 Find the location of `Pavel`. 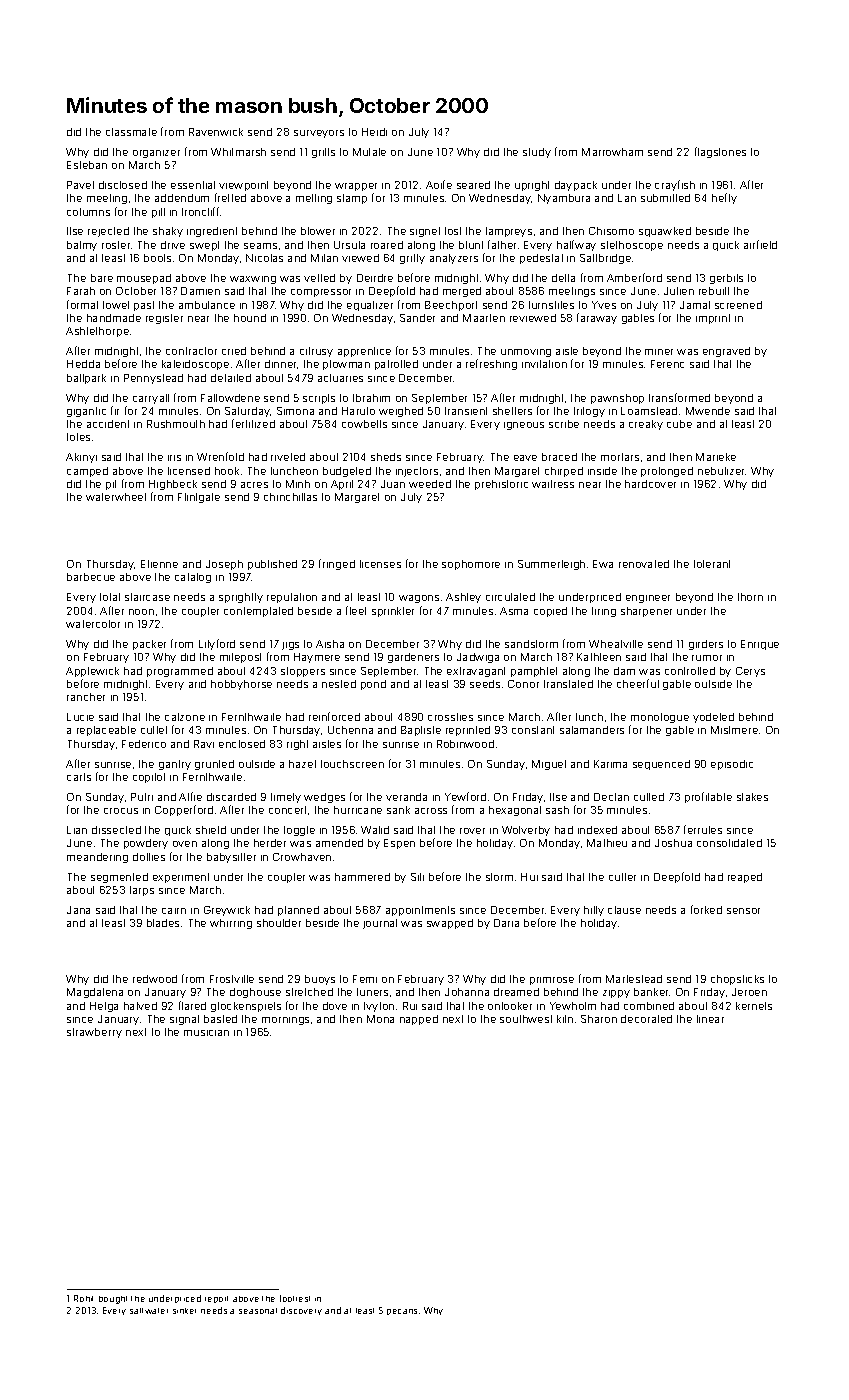

Pavel is located at coordinates (80, 185).
